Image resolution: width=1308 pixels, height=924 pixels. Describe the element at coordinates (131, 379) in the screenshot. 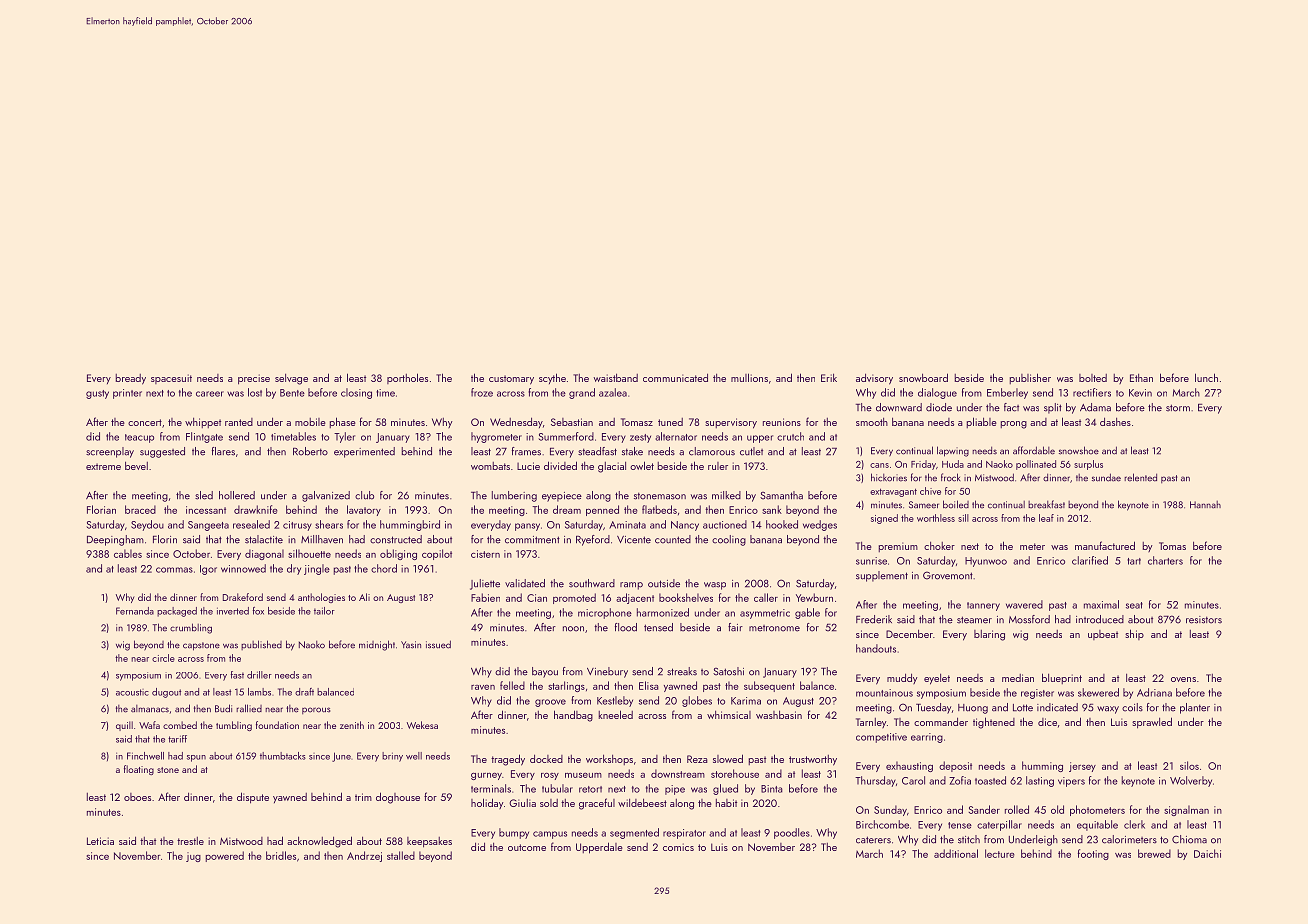

I see `bready` at that location.
